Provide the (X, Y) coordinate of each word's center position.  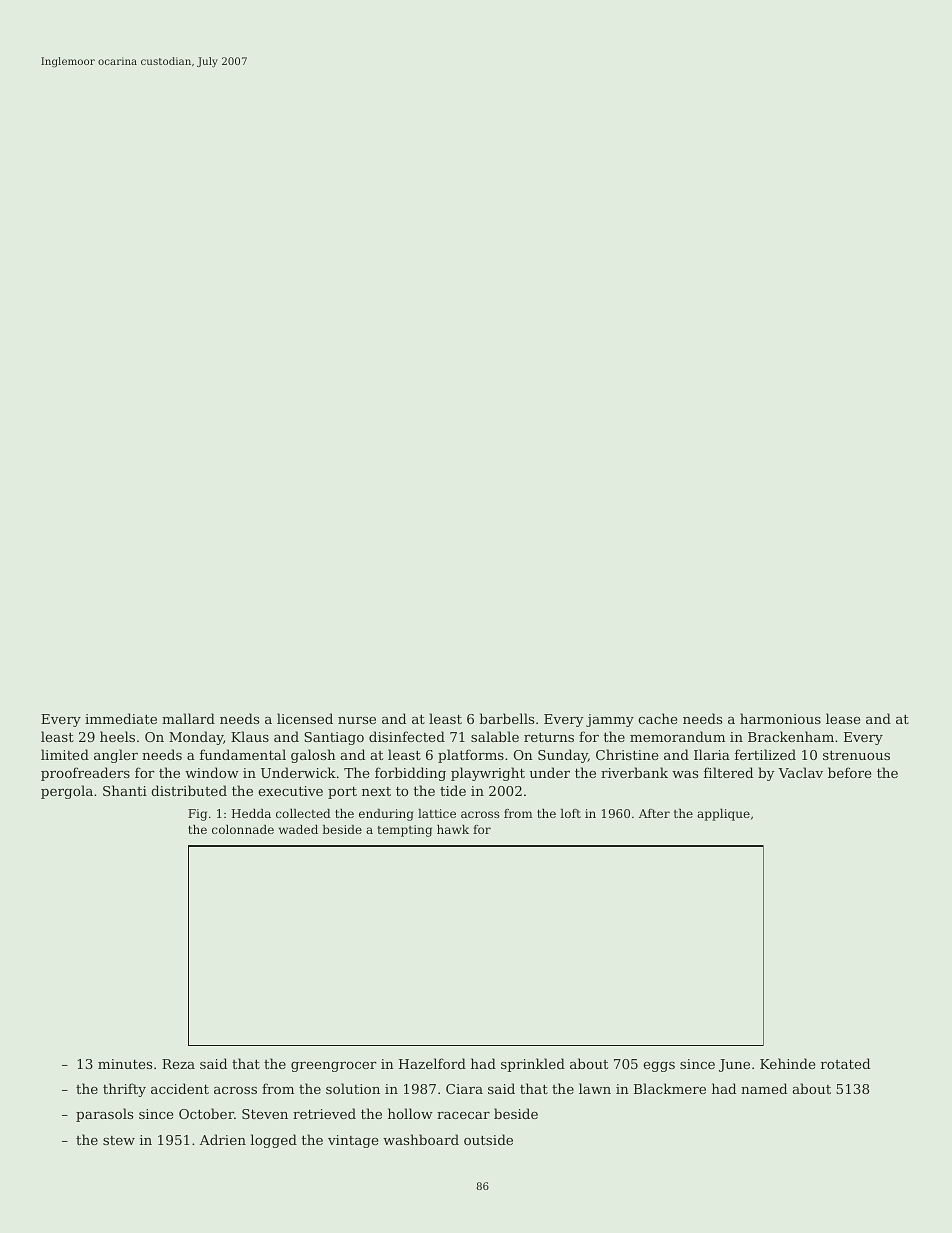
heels (117, 736)
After (654, 813)
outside (488, 1139)
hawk (453, 829)
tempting (405, 831)
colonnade (243, 829)
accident (180, 1088)
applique (723, 815)
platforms (471, 756)
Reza (178, 1064)
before (849, 772)
